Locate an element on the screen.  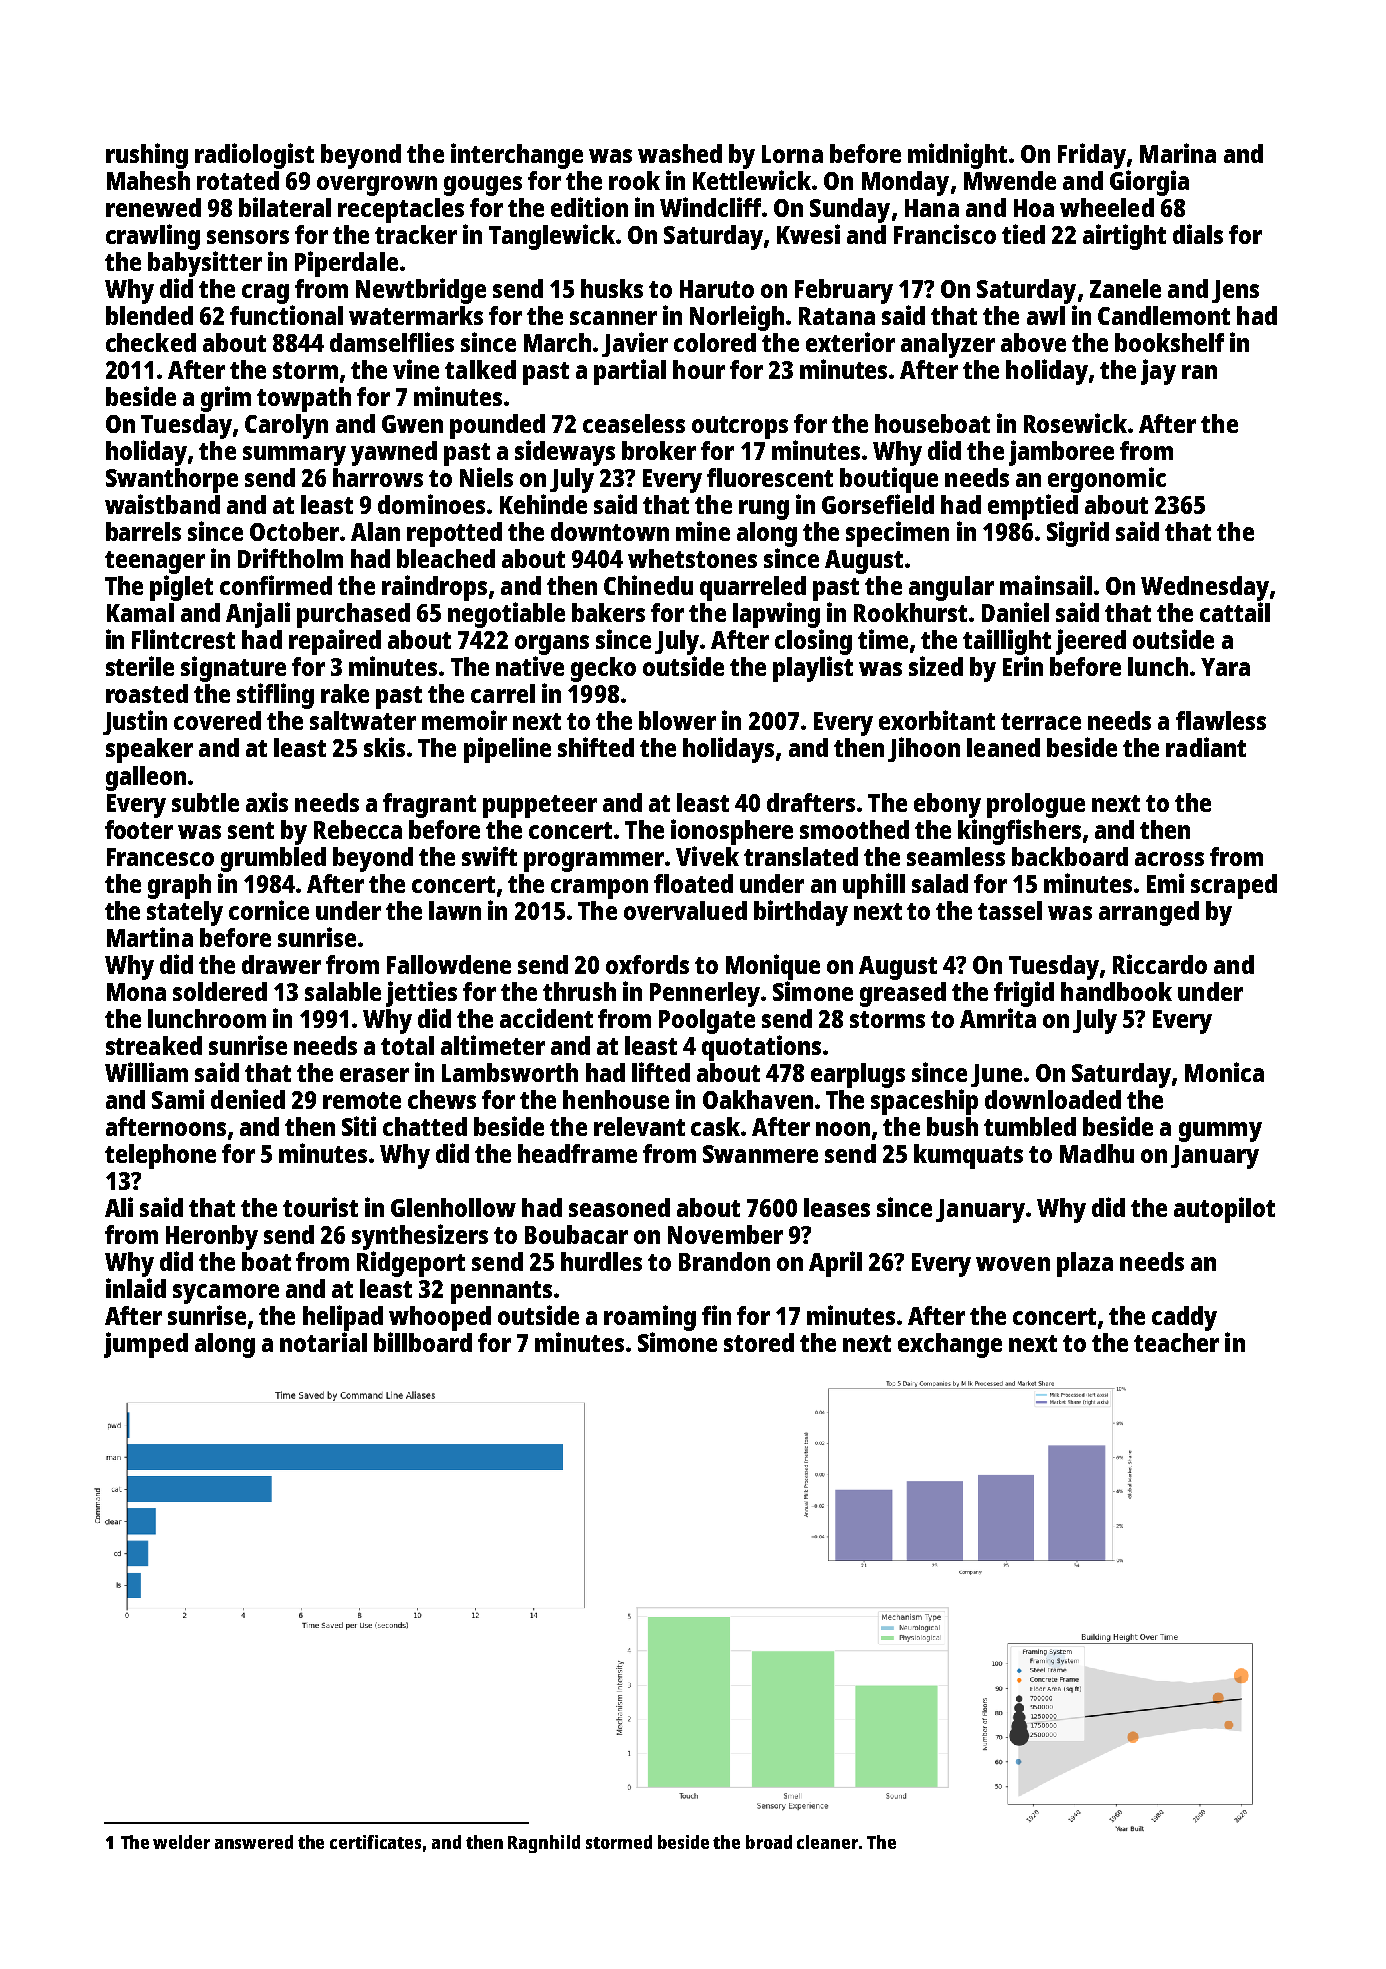
teacher is located at coordinates (1176, 1342).
